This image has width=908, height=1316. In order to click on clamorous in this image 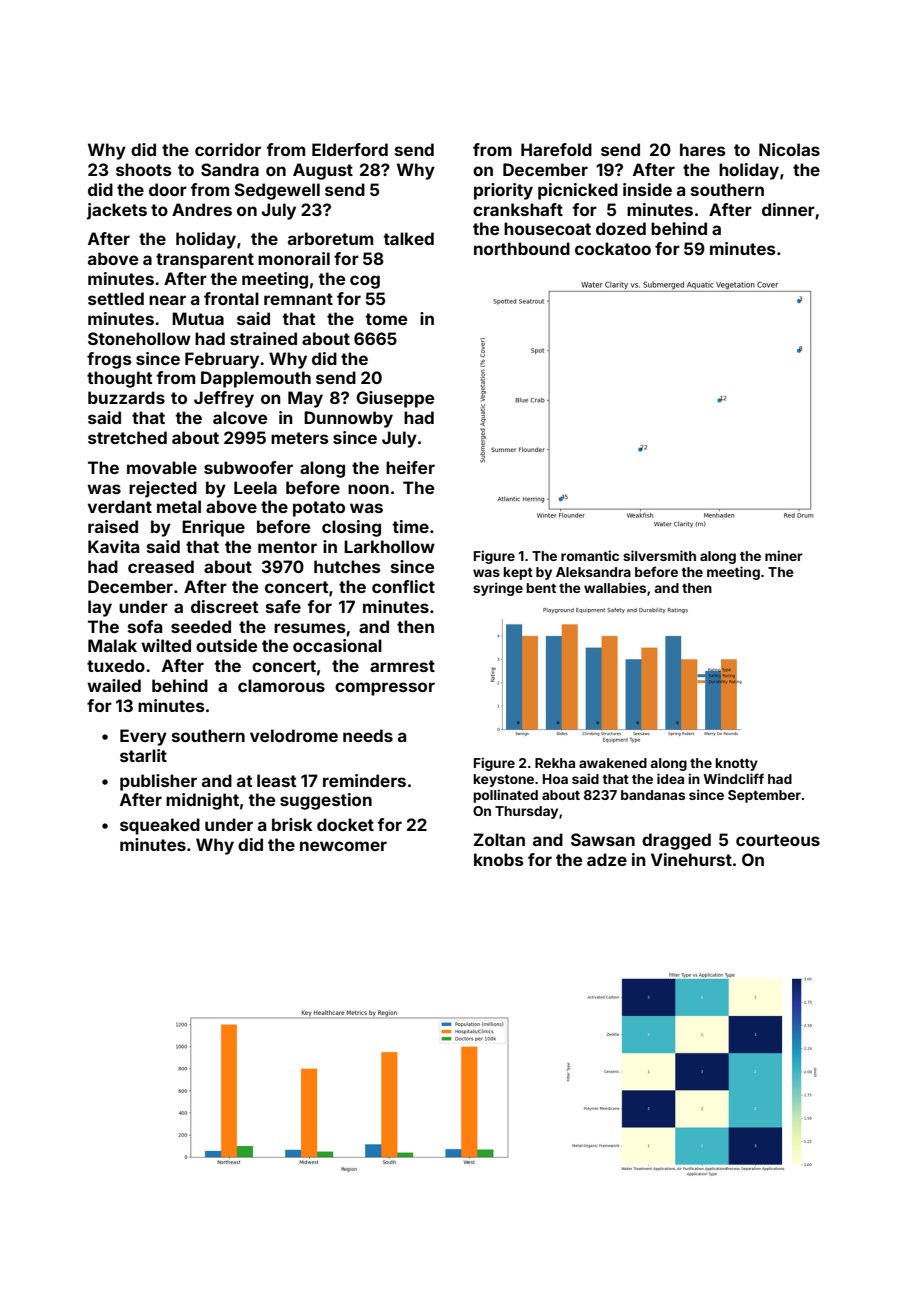, I will do `click(281, 685)`.
